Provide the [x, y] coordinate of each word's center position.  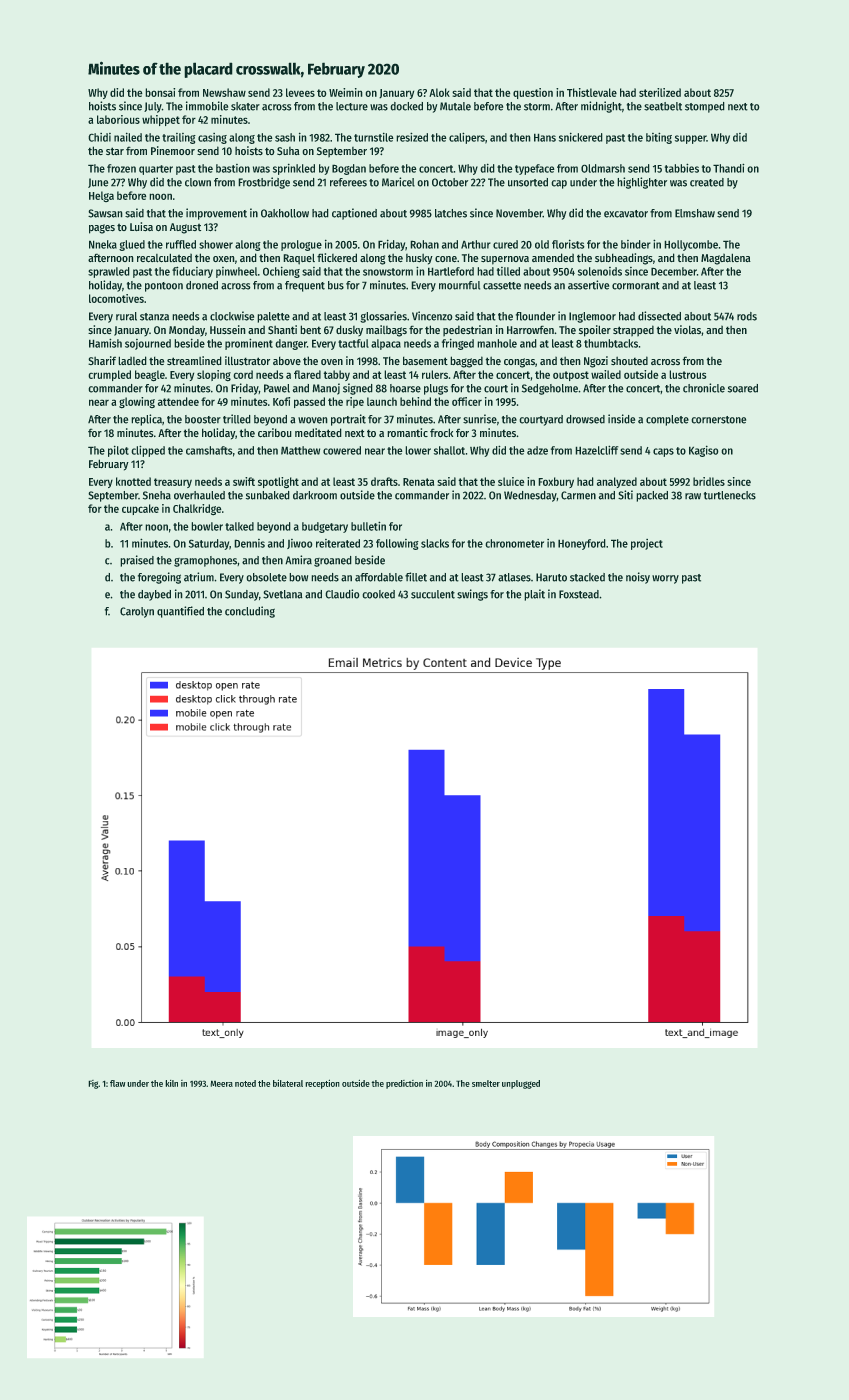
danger [291, 344]
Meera [222, 1084]
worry [665, 579]
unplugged [521, 1084]
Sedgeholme [550, 389]
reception [322, 1084]
